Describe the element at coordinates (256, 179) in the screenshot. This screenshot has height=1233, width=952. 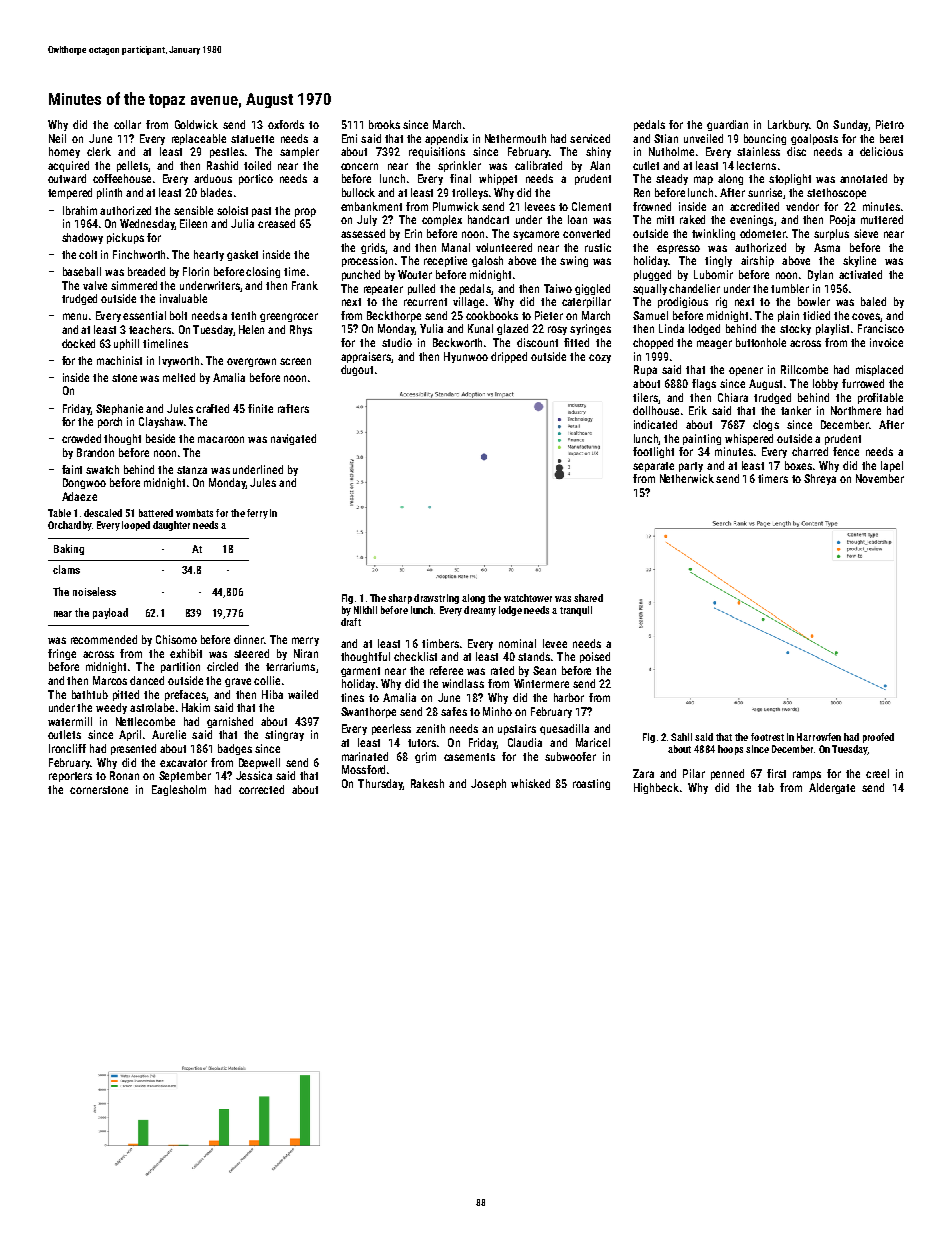
I see `portico` at that location.
